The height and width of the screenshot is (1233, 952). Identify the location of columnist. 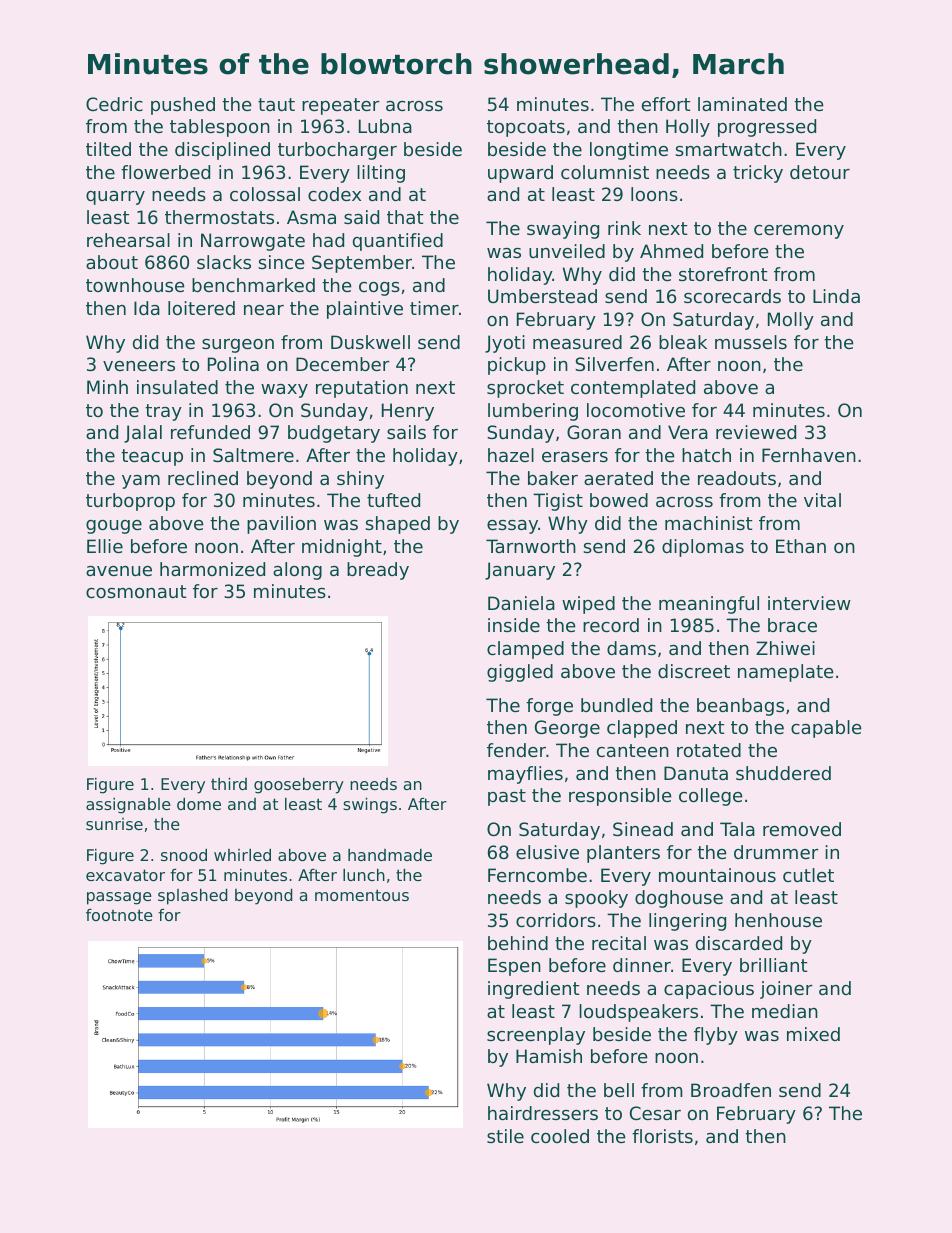
(605, 172).
